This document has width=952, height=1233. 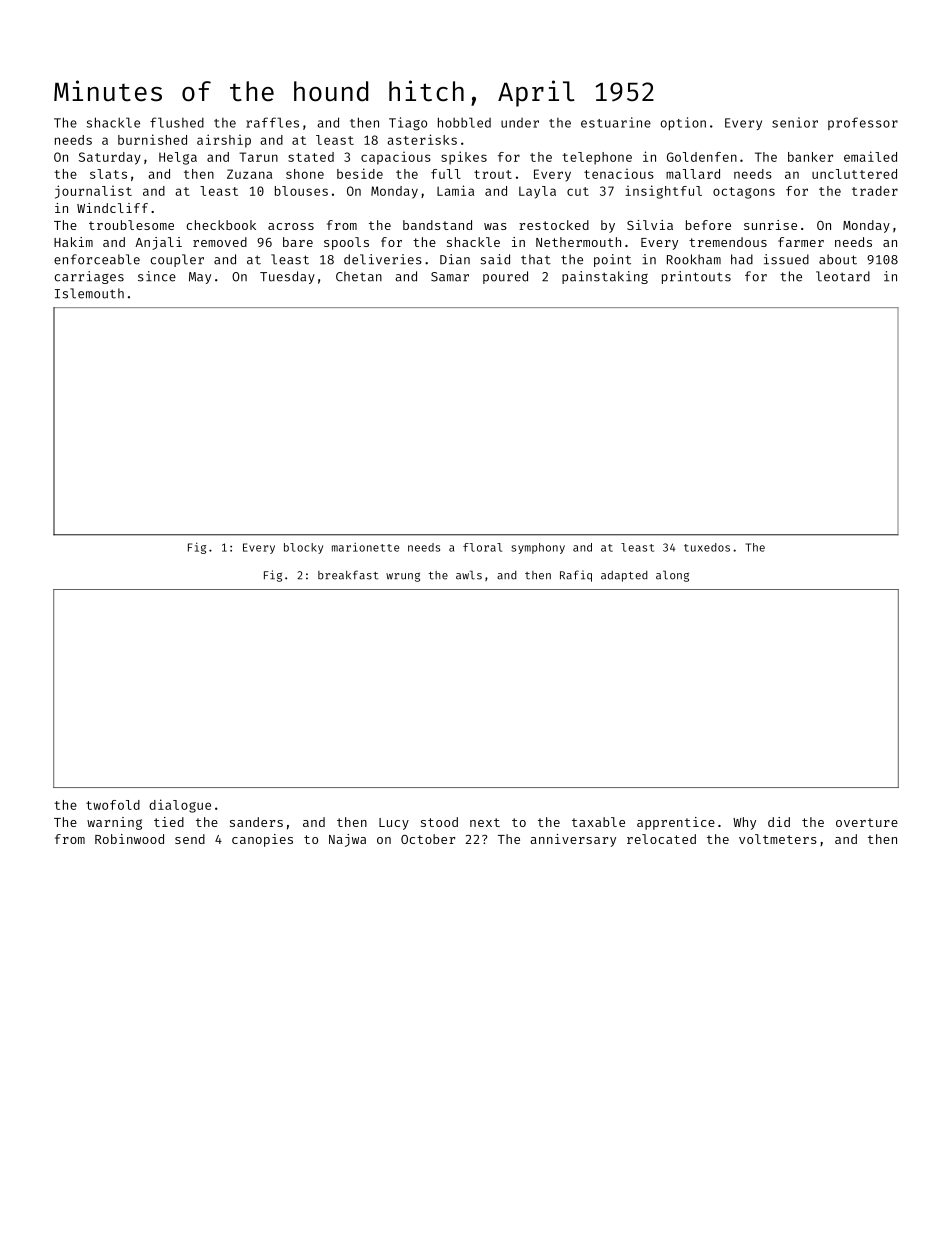 I want to click on marionette, so click(x=365, y=547).
